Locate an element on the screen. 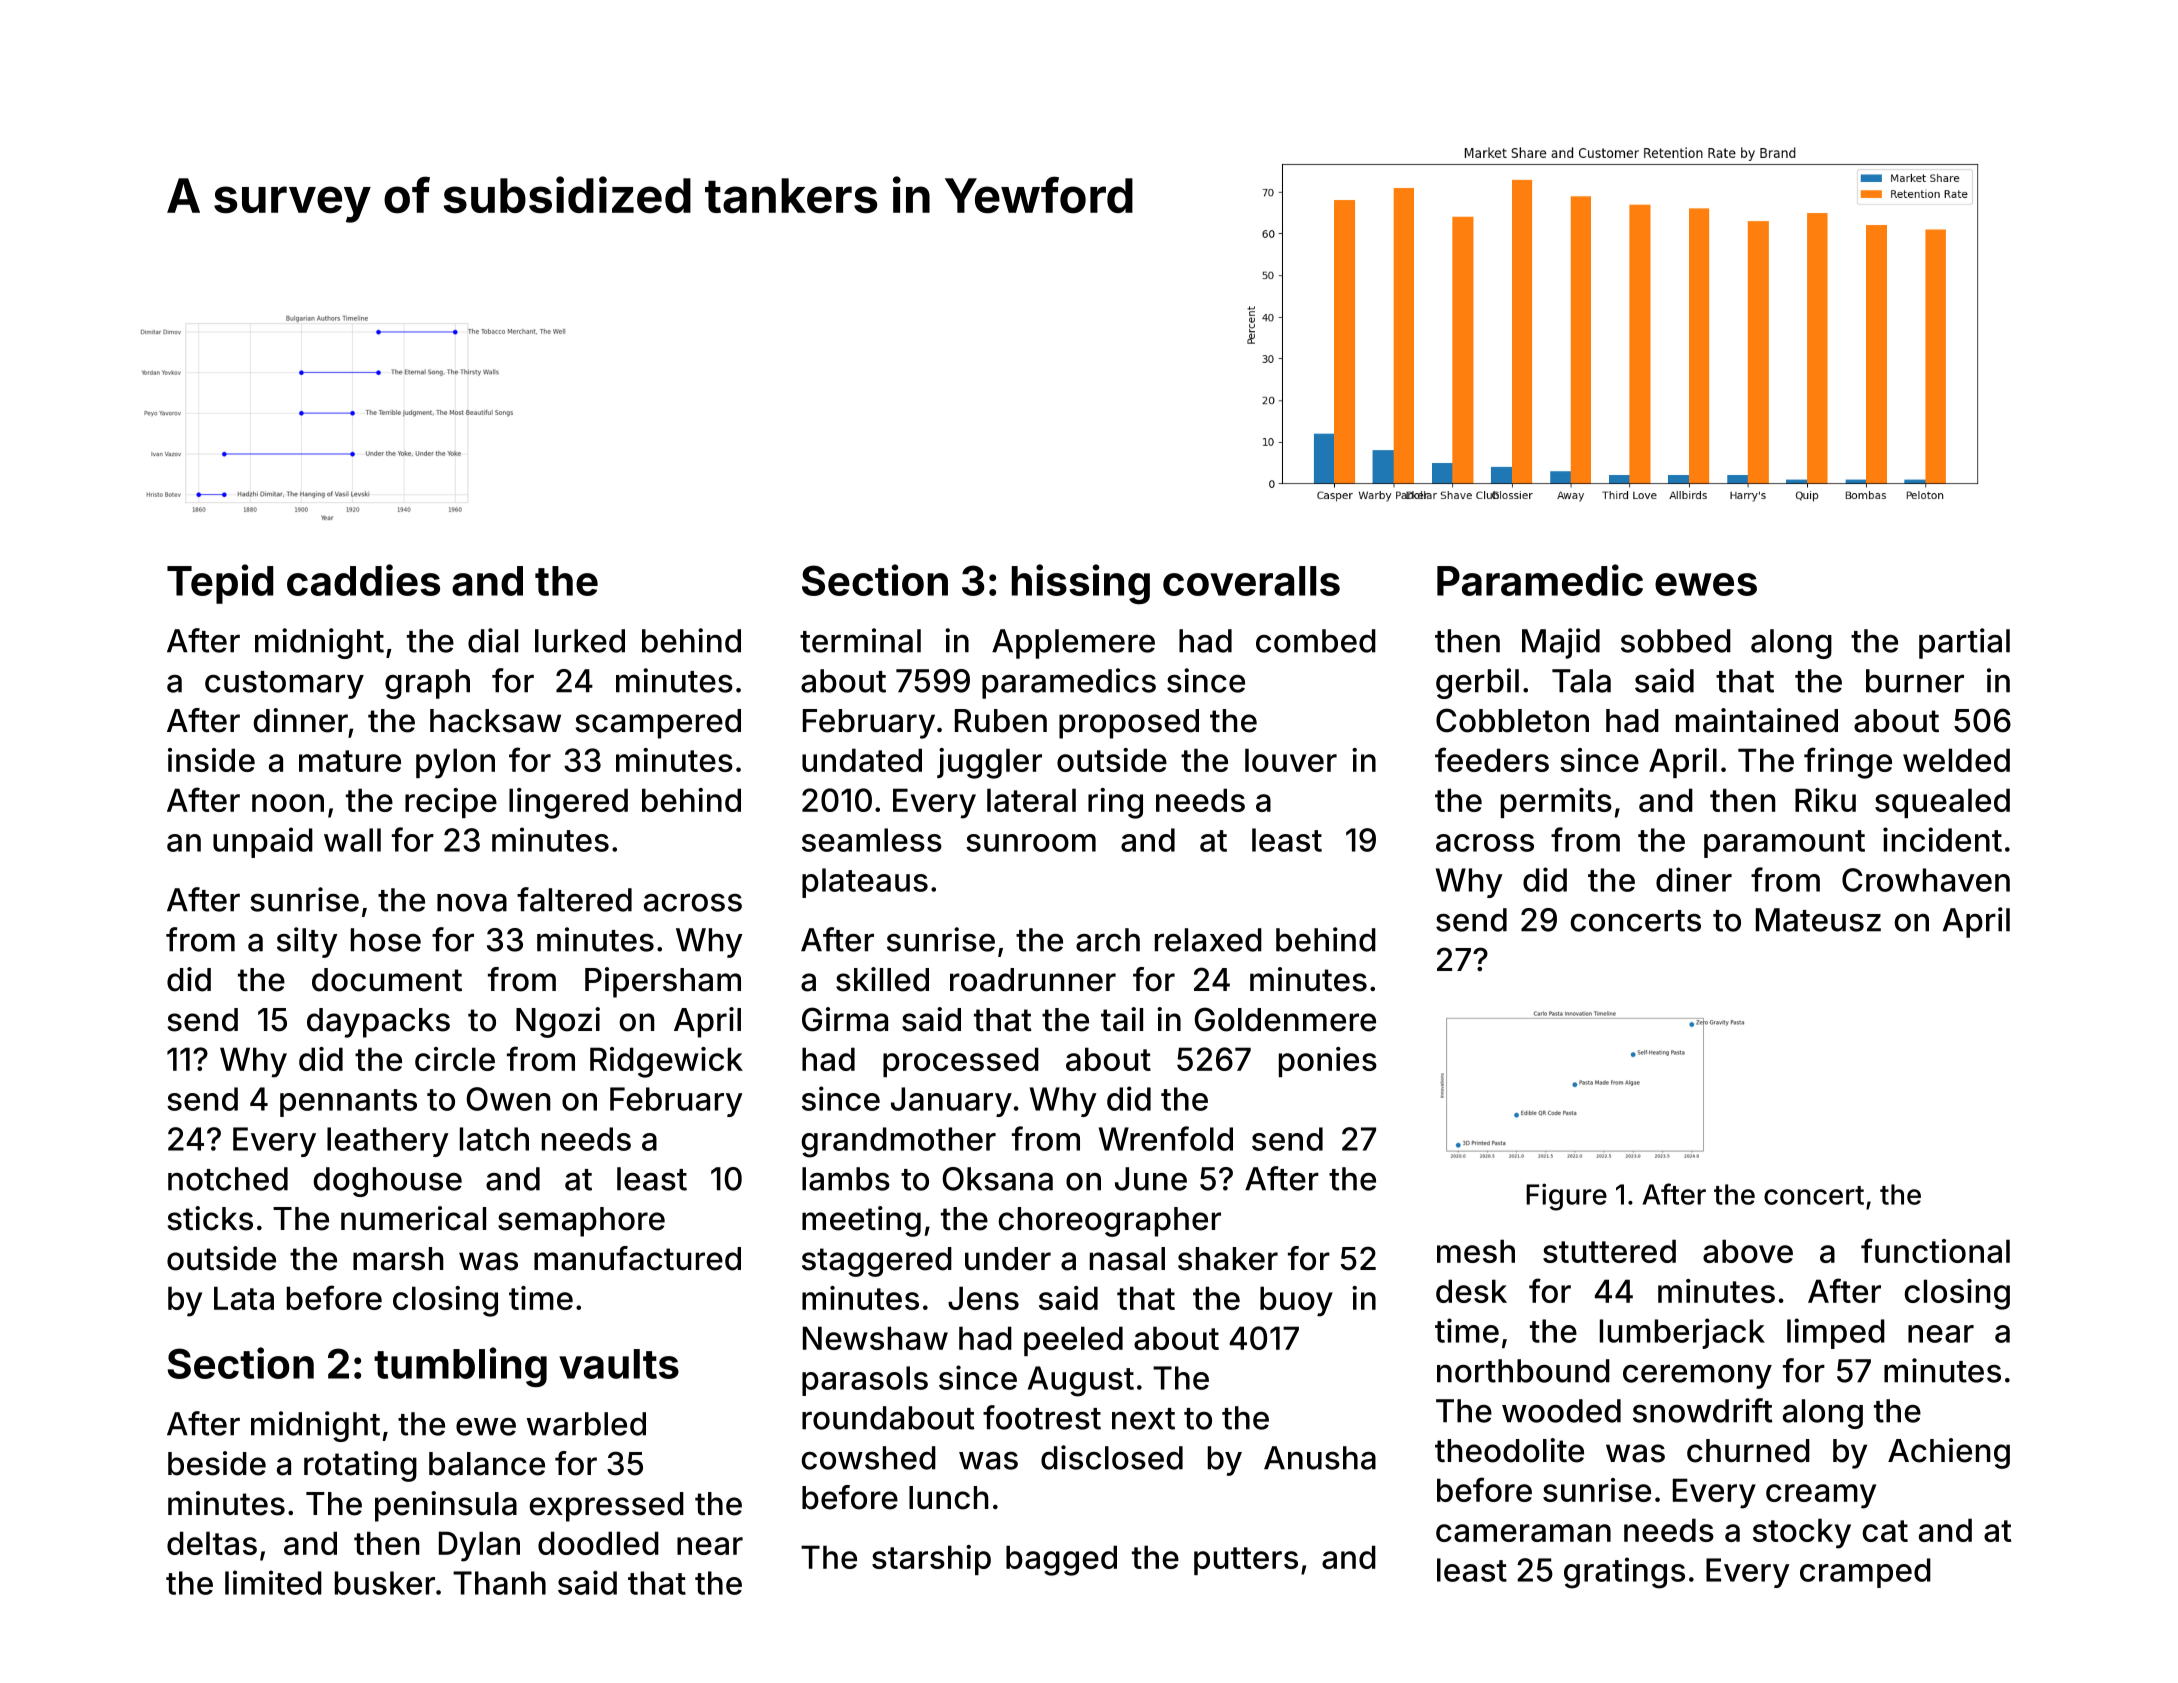  sunroom is located at coordinates (1031, 843).
